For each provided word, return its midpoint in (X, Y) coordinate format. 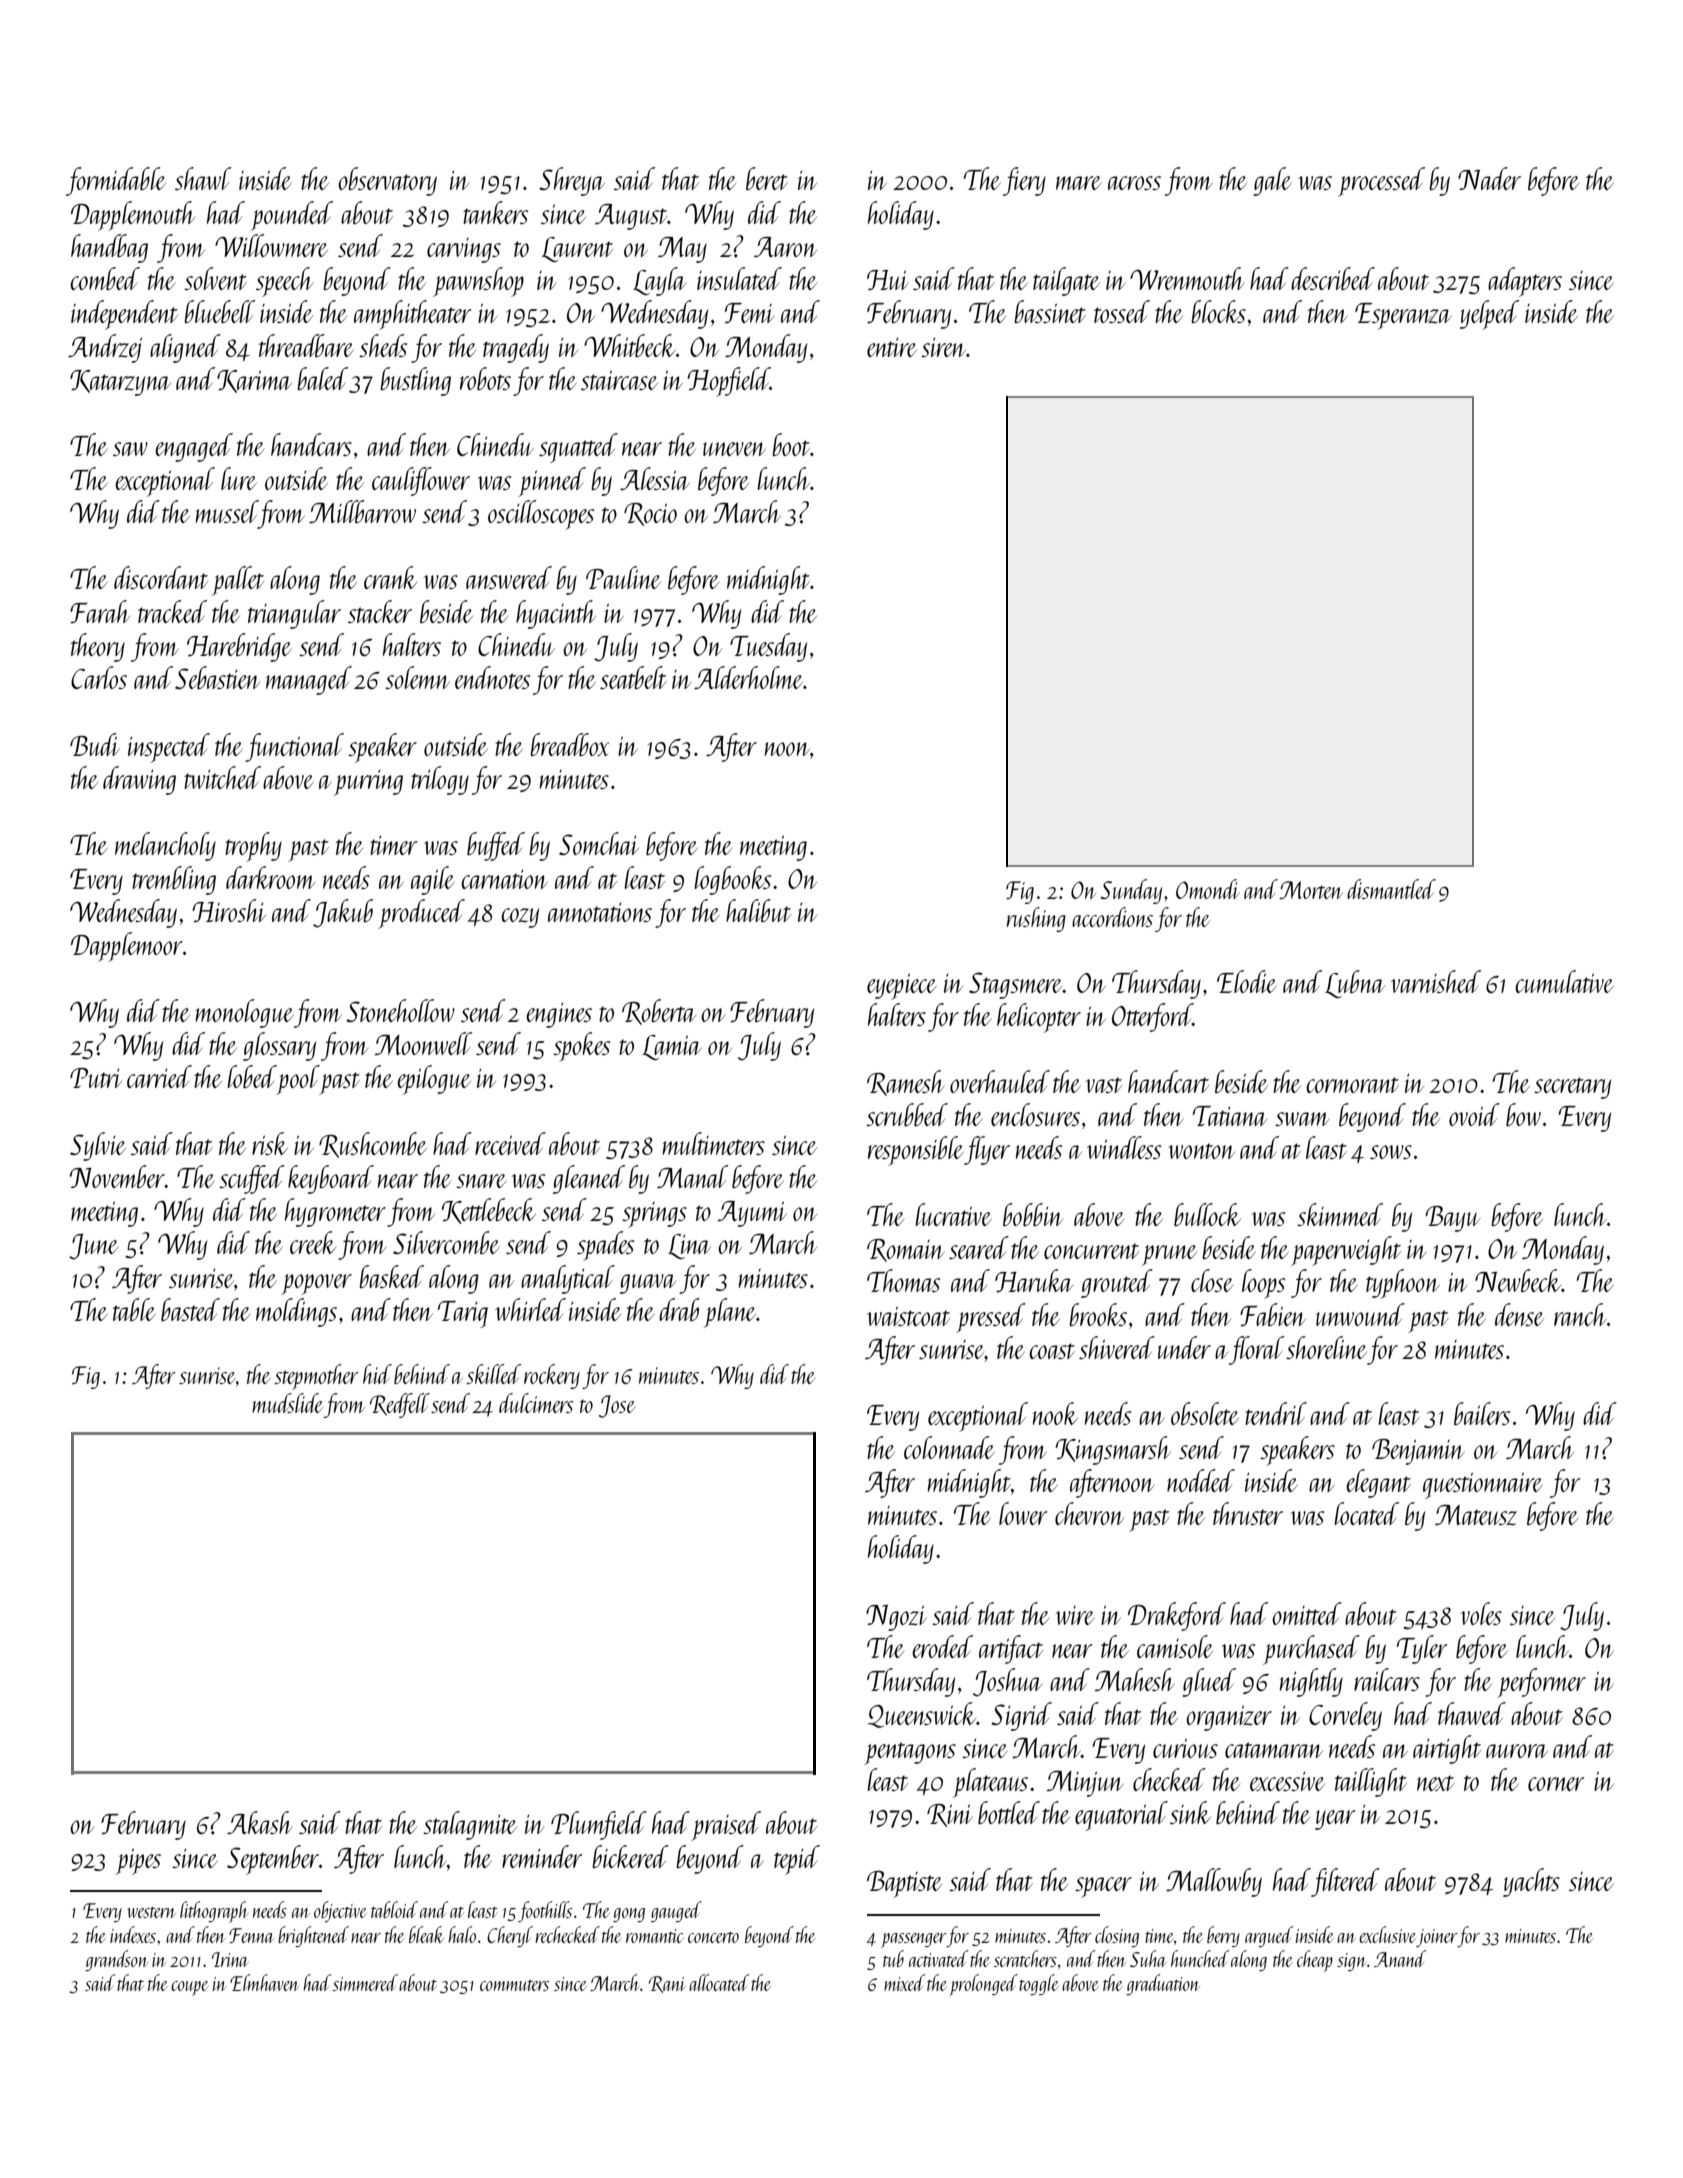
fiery (1024, 181)
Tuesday (768, 647)
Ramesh (905, 1083)
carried (159, 1076)
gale (1272, 181)
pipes (138, 1861)
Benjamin (1418, 1452)
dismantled (1391, 889)
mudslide (287, 1403)
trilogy (440, 780)
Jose (616, 1406)
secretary (1572, 1088)
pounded (292, 216)
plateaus (990, 1783)
